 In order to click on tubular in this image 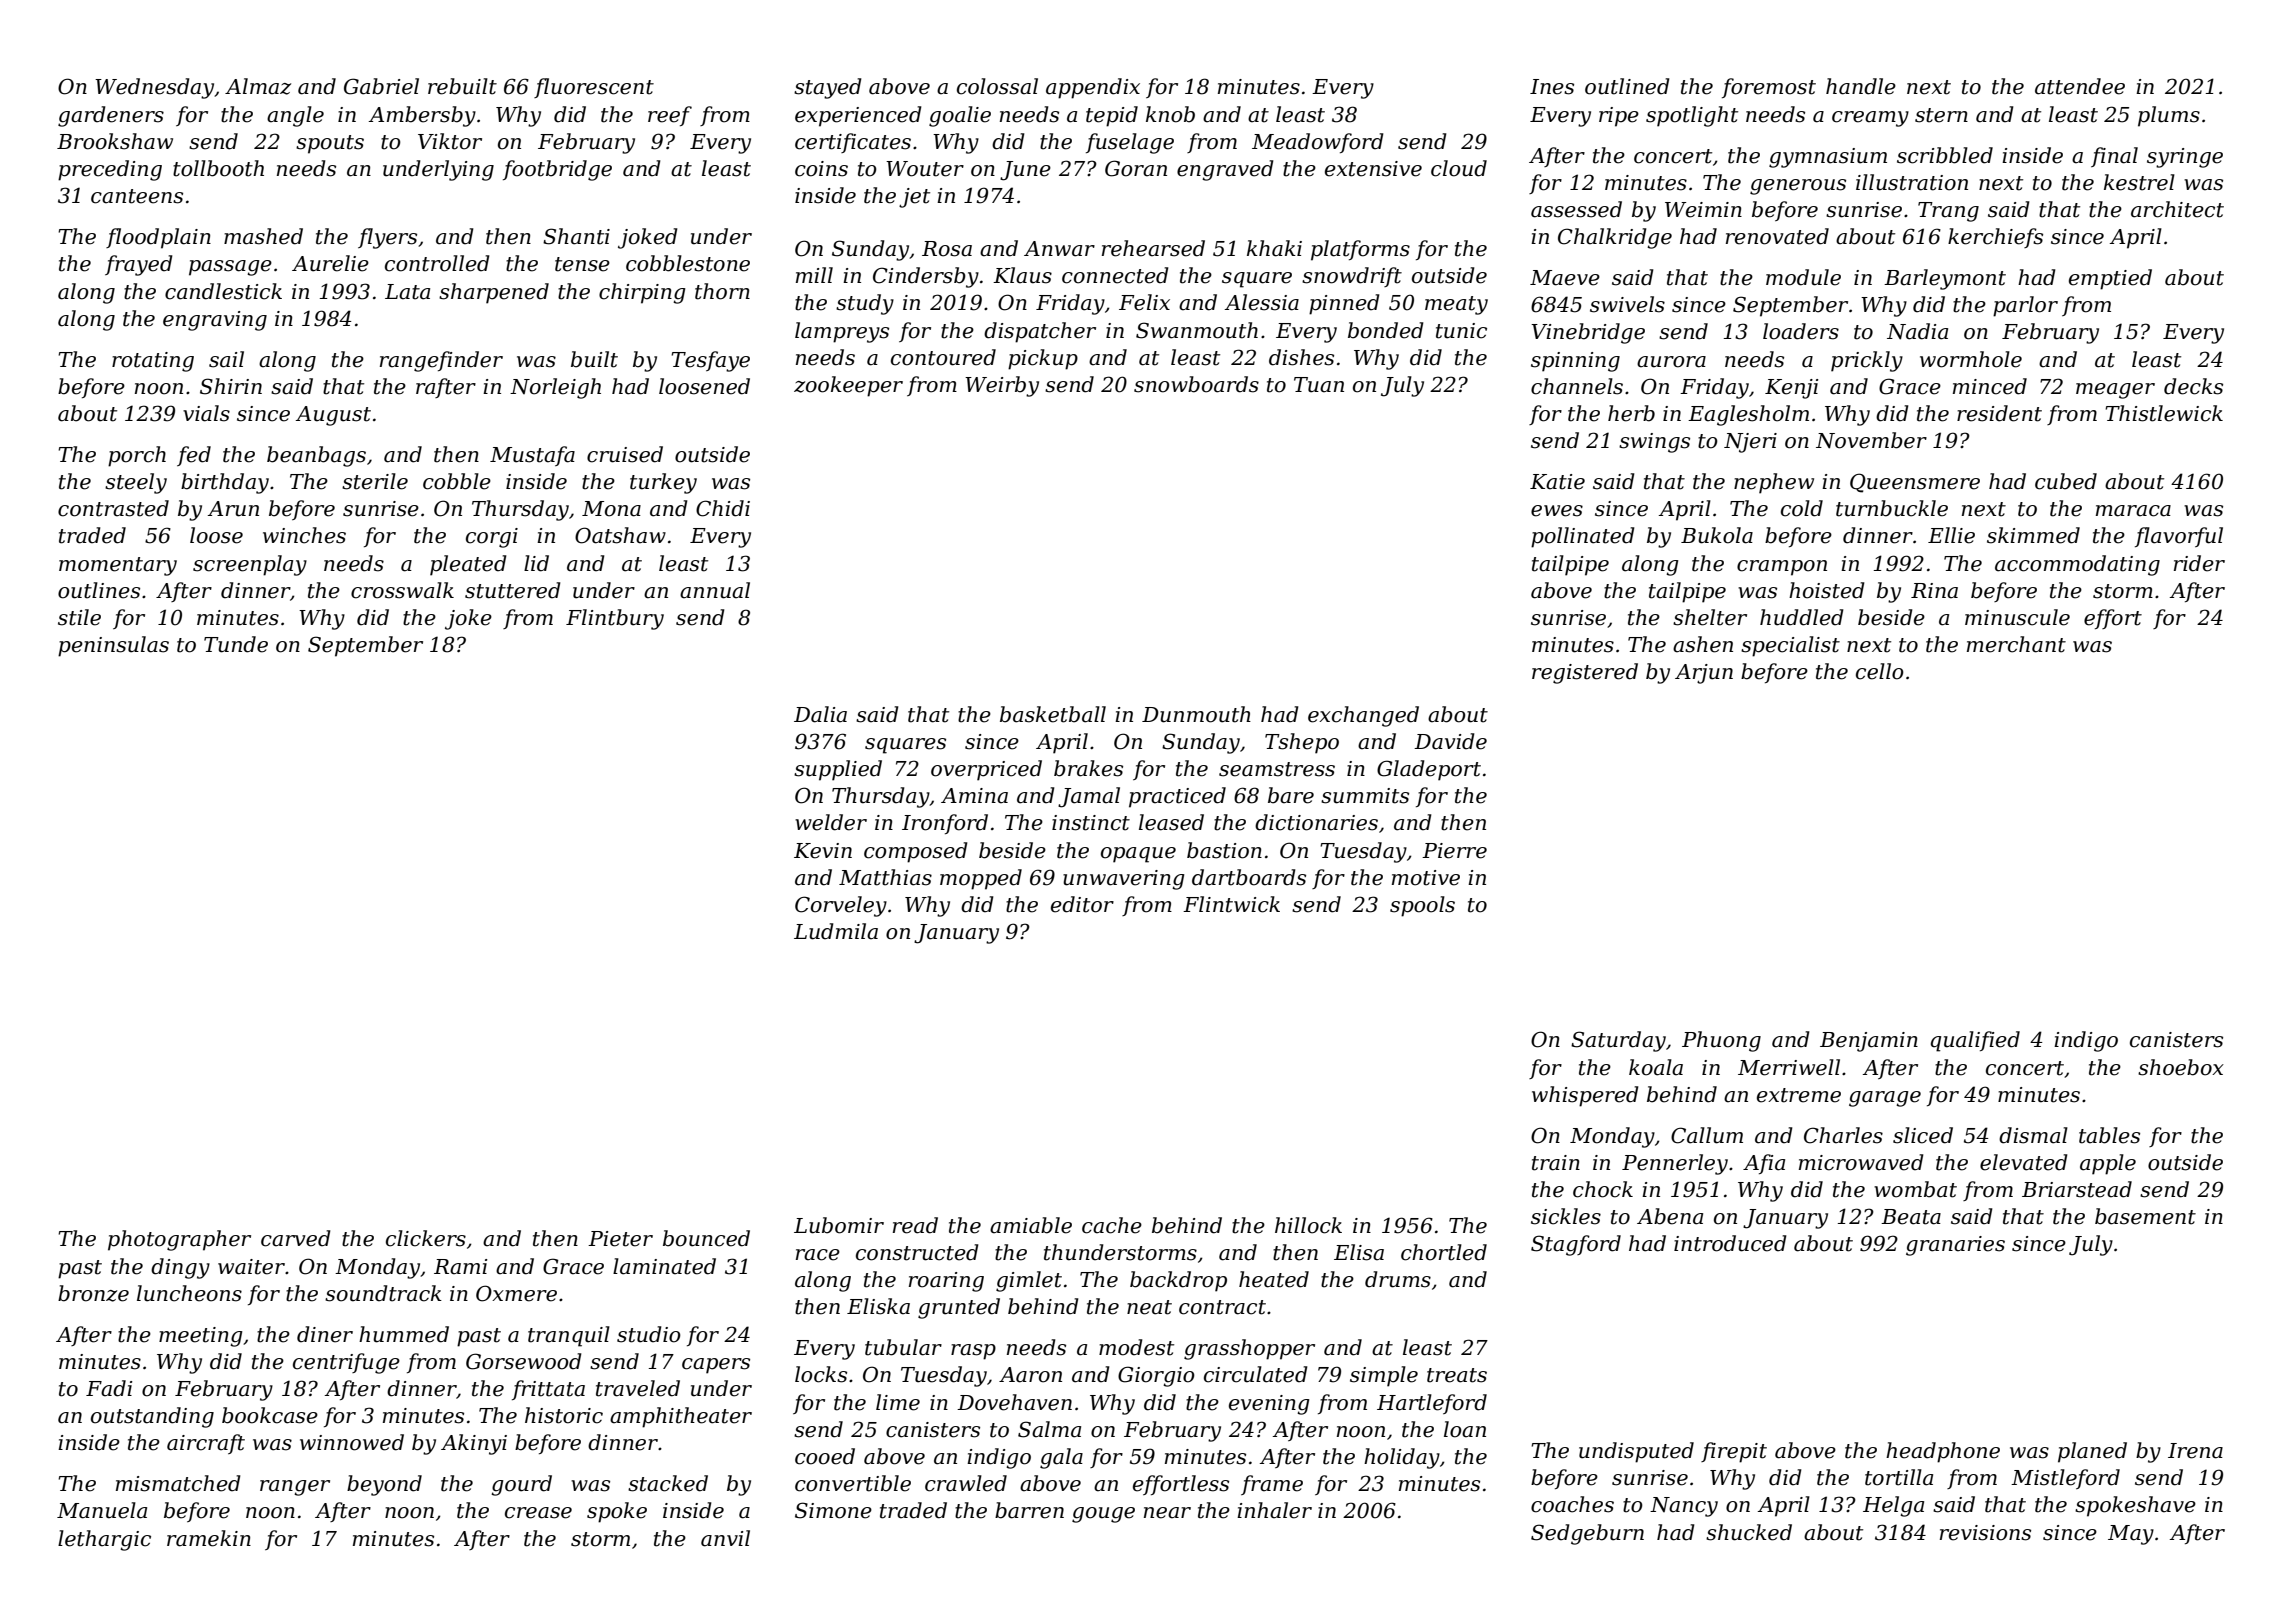, I will do `click(903, 1347)`.
